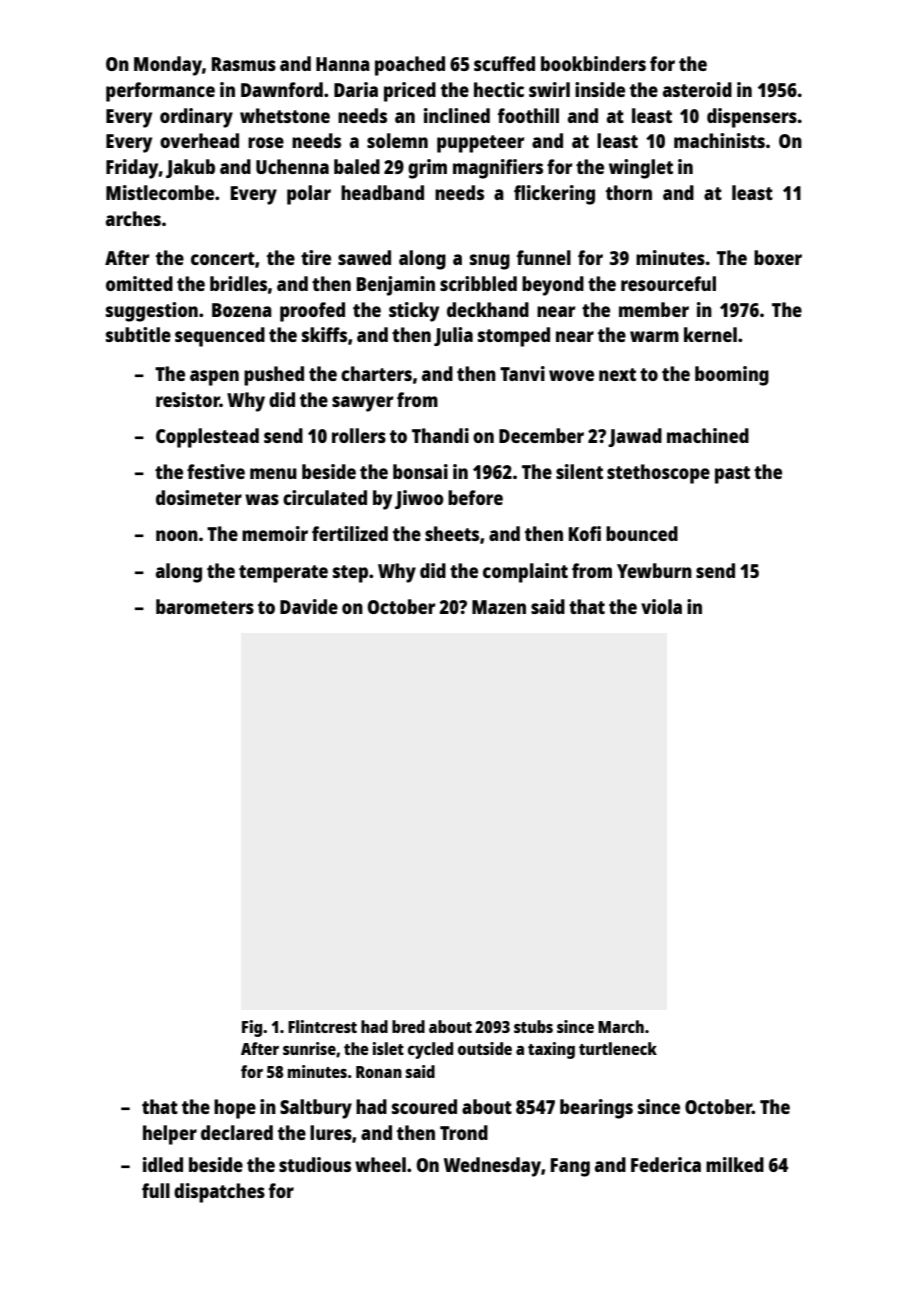 Image resolution: width=908 pixels, height=1316 pixels. Describe the element at coordinates (205, 606) in the screenshot. I see `barometers` at that location.
